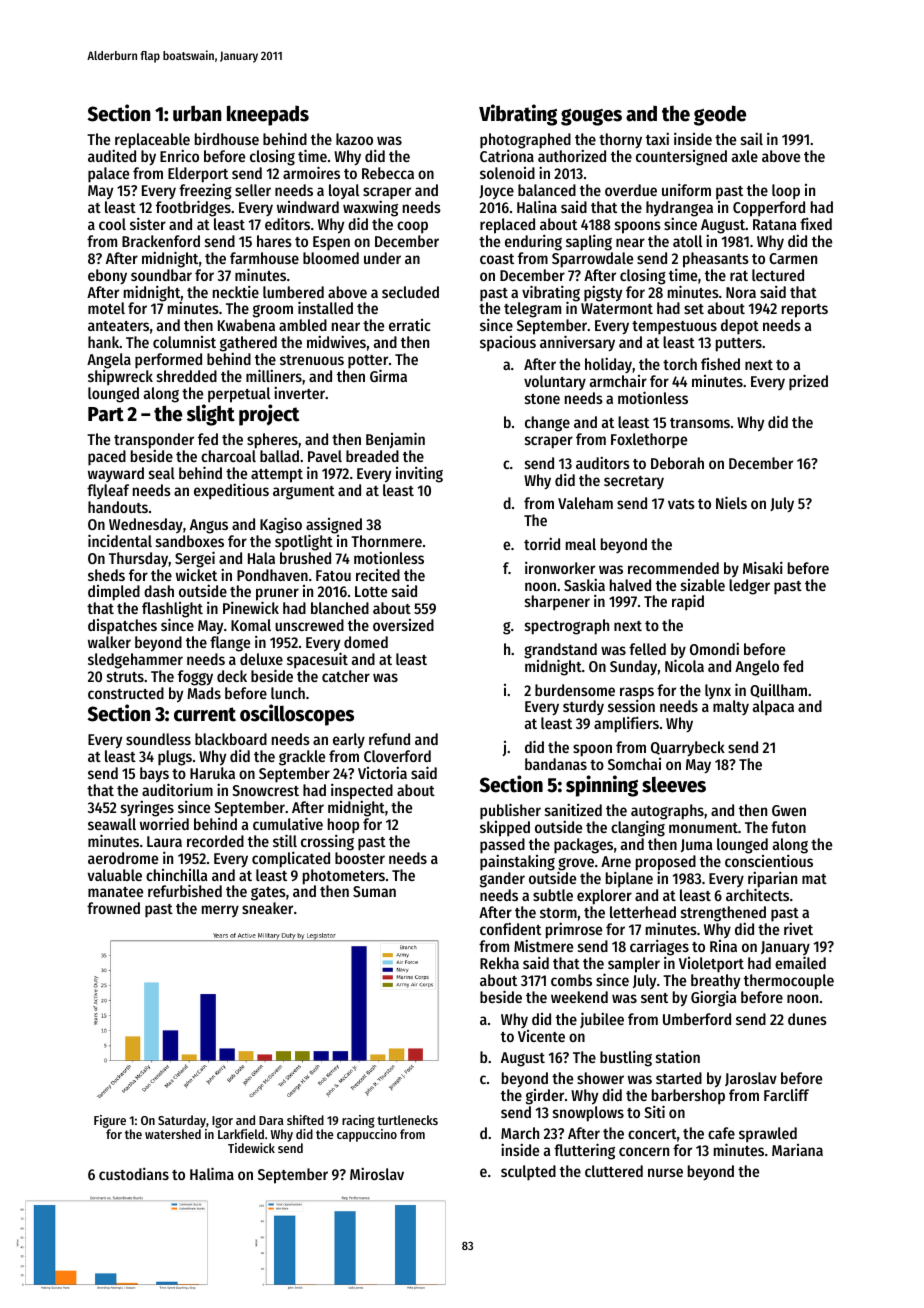 The height and width of the document is (1308, 924). Describe the element at coordinates (584, 584) in the document. I see `Saskia` at that location.
